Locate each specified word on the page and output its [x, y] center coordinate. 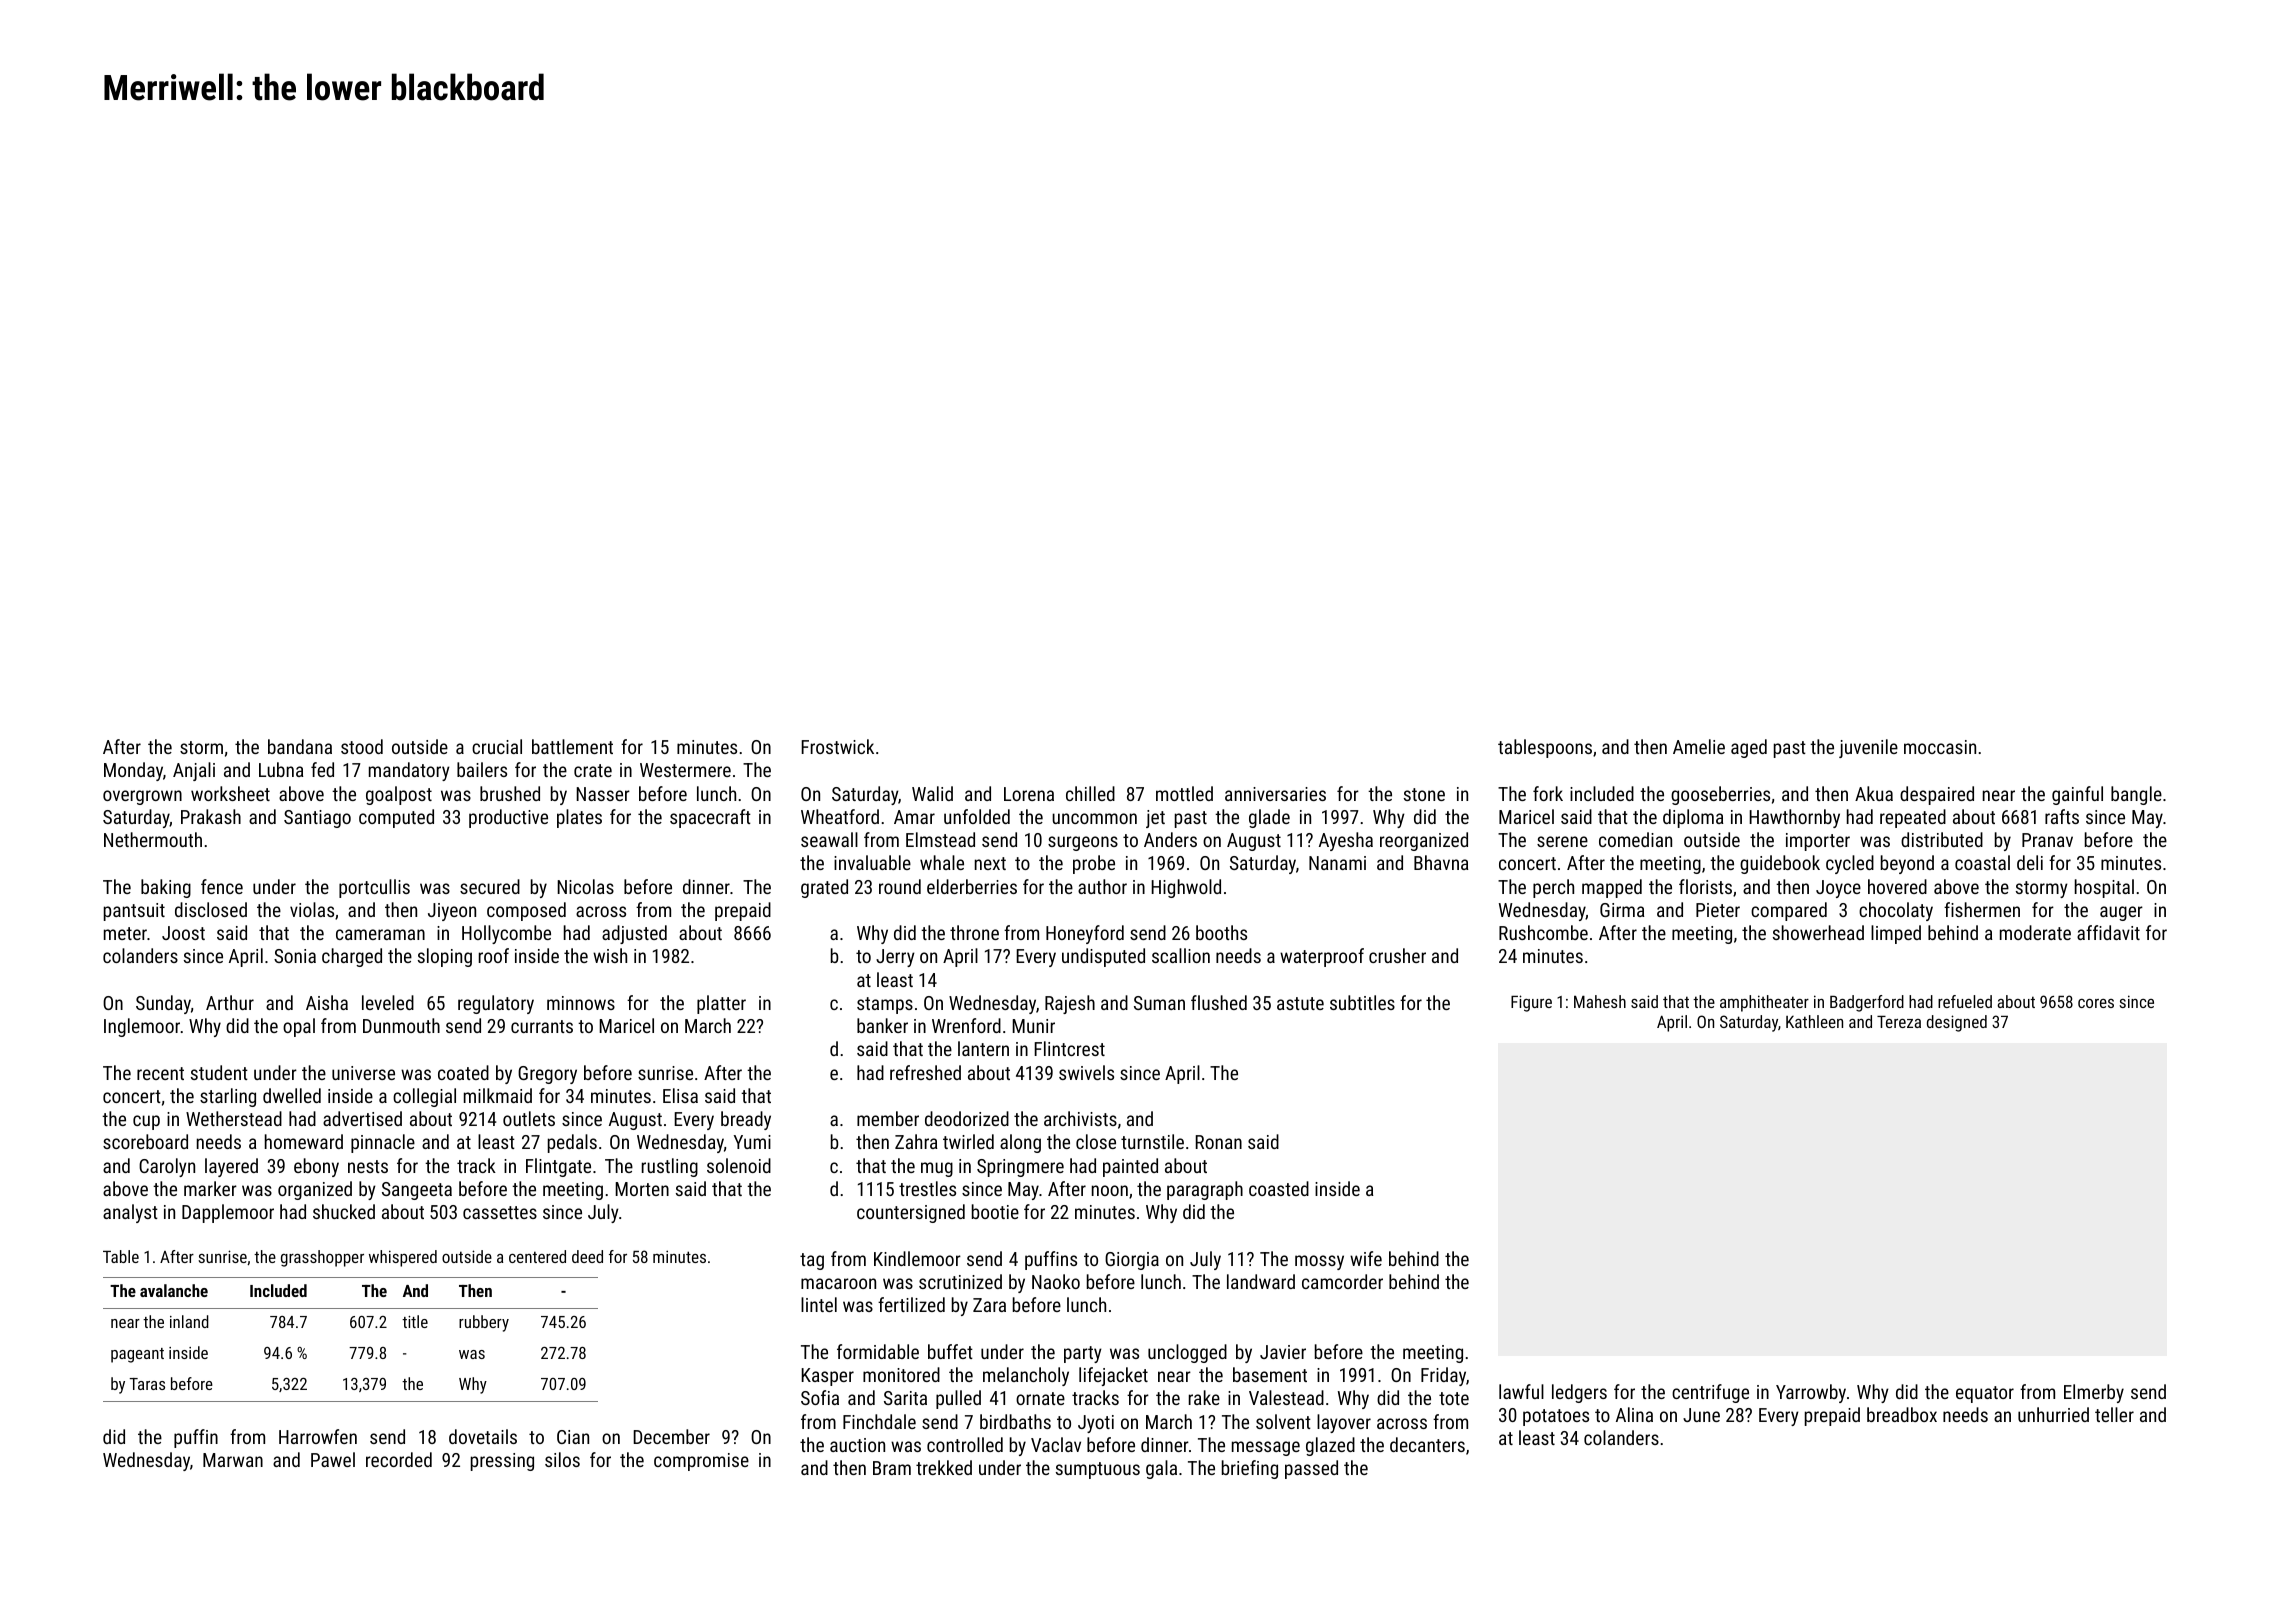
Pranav [2047, 840]
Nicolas [585, 886]
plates [579, 818]
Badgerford [1867, 1003]
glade [1269, 818]
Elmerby [2094, 1393]
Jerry [895, 958]
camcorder [1342, 1281]
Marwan [233, 1460]
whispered [403, 1258]
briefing [1250, 1469]
